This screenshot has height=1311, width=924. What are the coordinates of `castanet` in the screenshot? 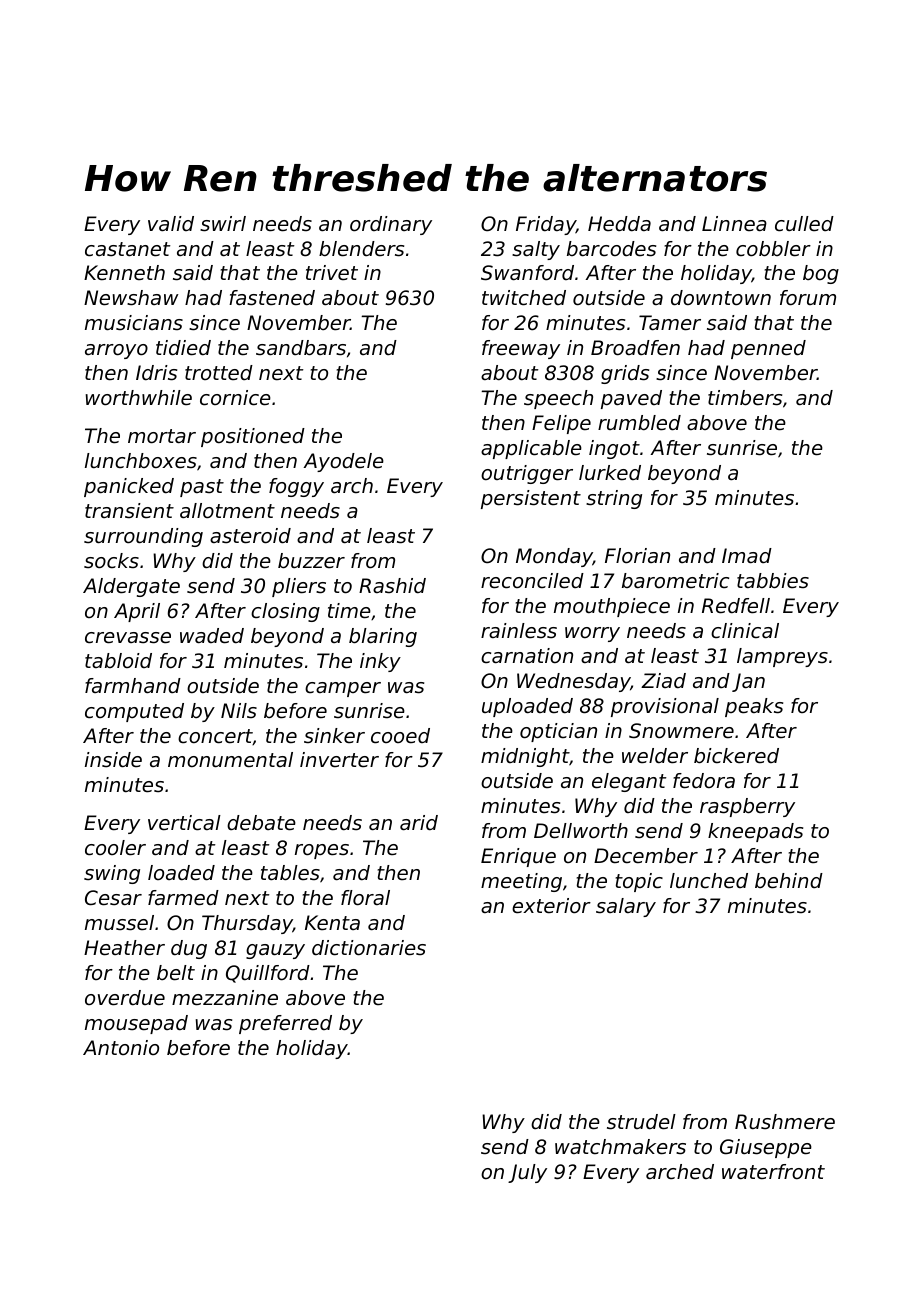 It's located at (127, 249).
